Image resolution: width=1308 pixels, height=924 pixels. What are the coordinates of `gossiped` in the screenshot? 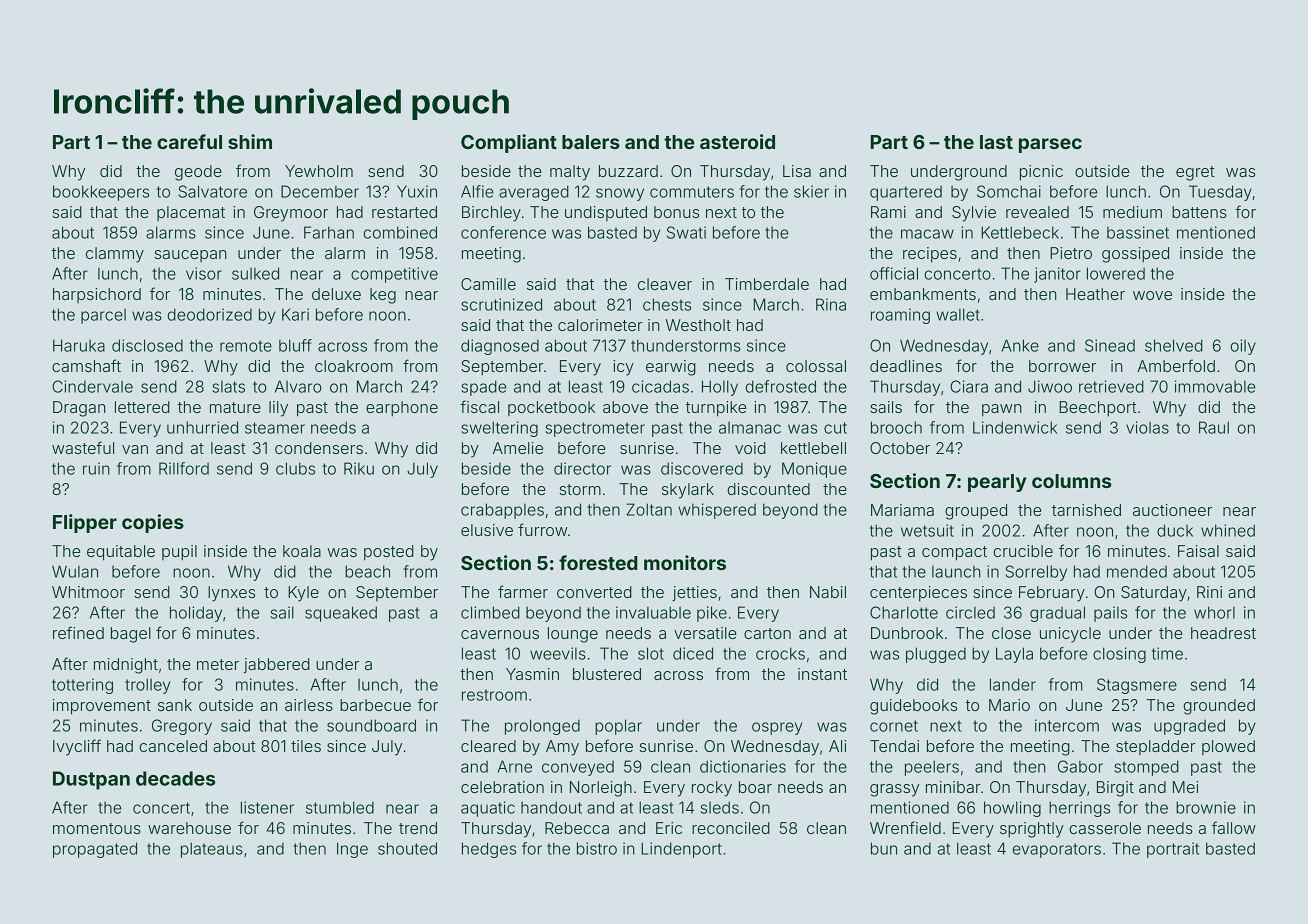 It's located at (1135, 255).
